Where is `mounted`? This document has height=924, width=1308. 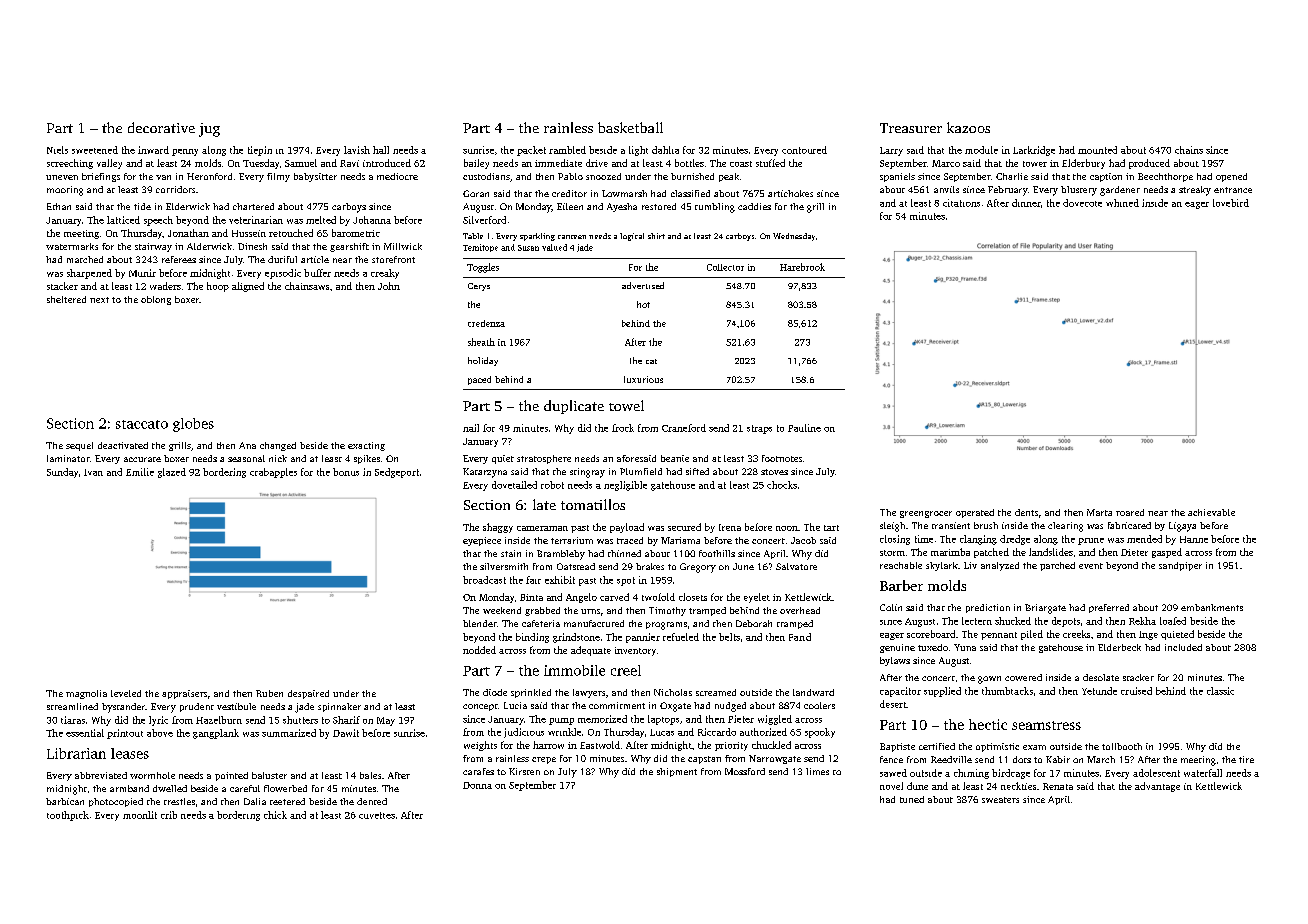
mounted is located at coordinates (1097, 150).
